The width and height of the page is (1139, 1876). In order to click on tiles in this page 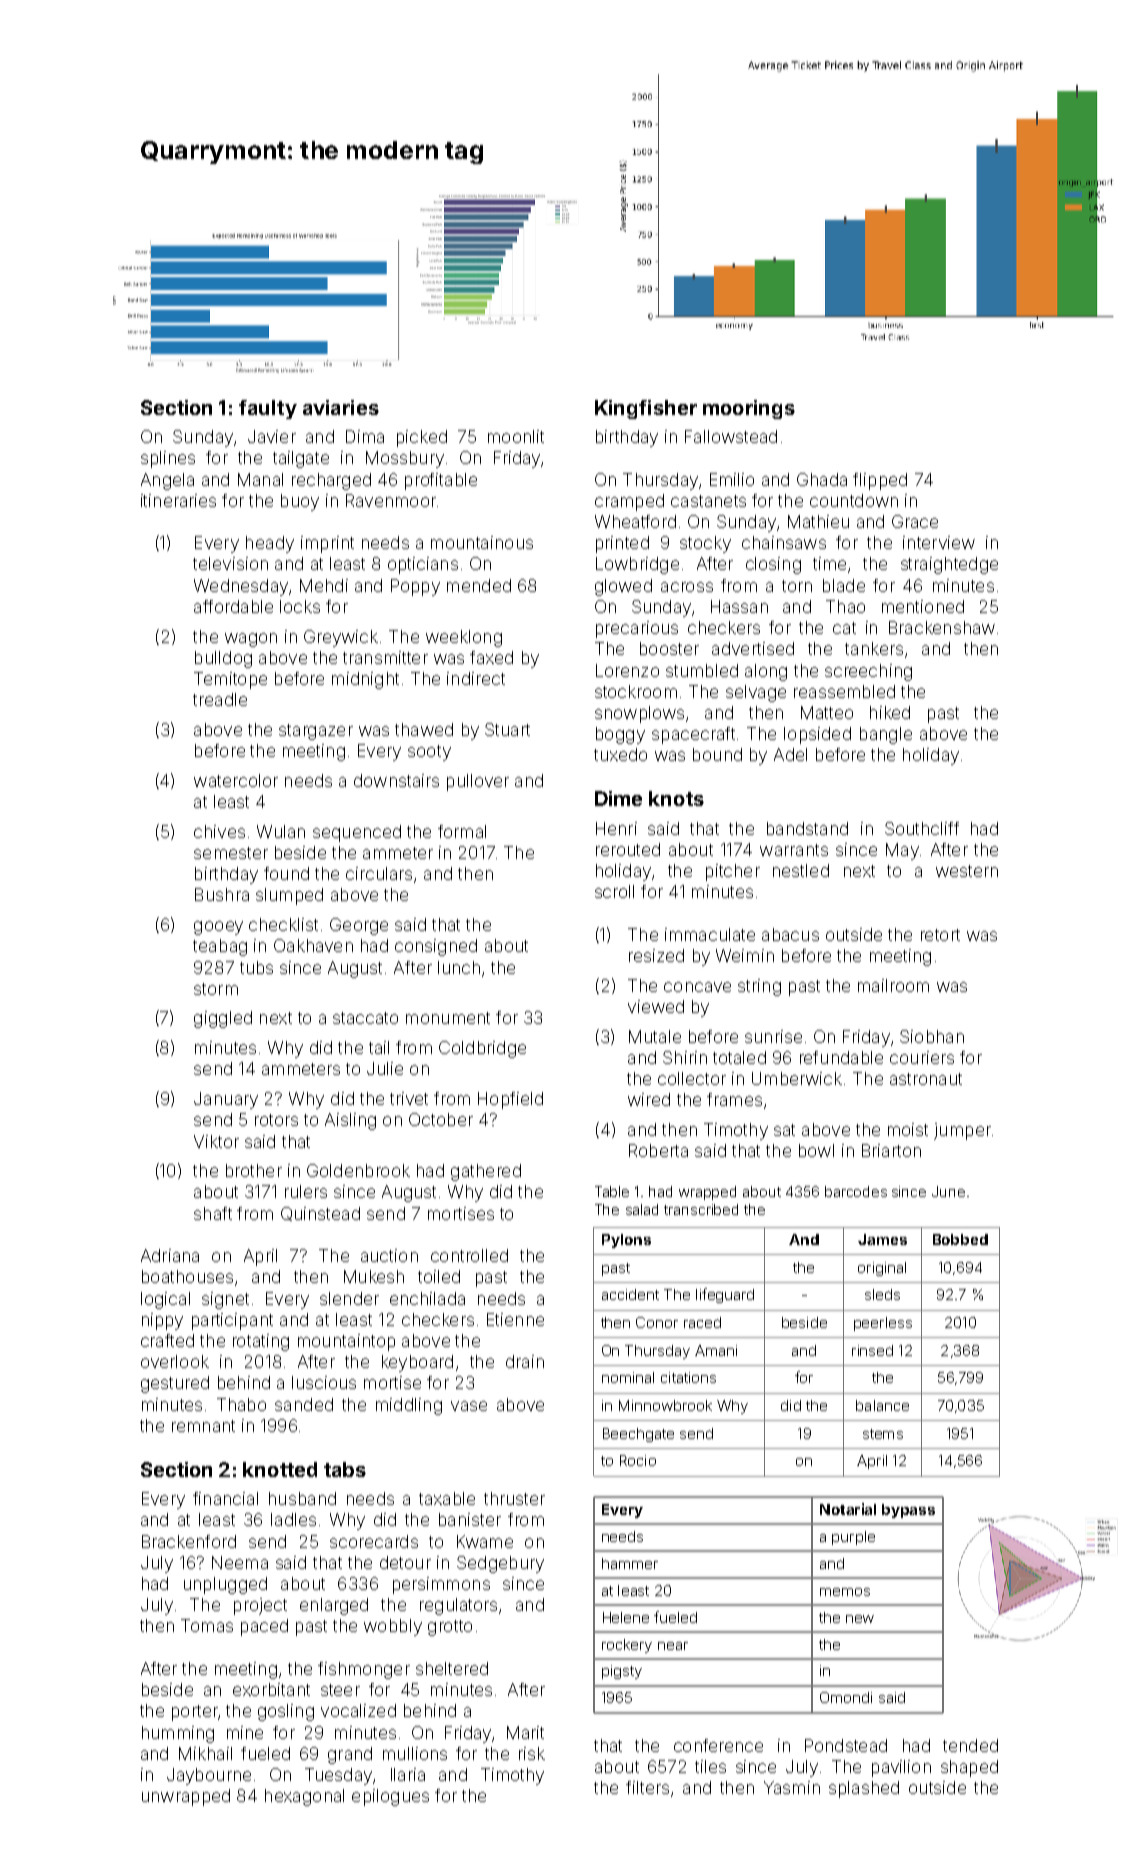, I will do `click(710, 1766)`.
